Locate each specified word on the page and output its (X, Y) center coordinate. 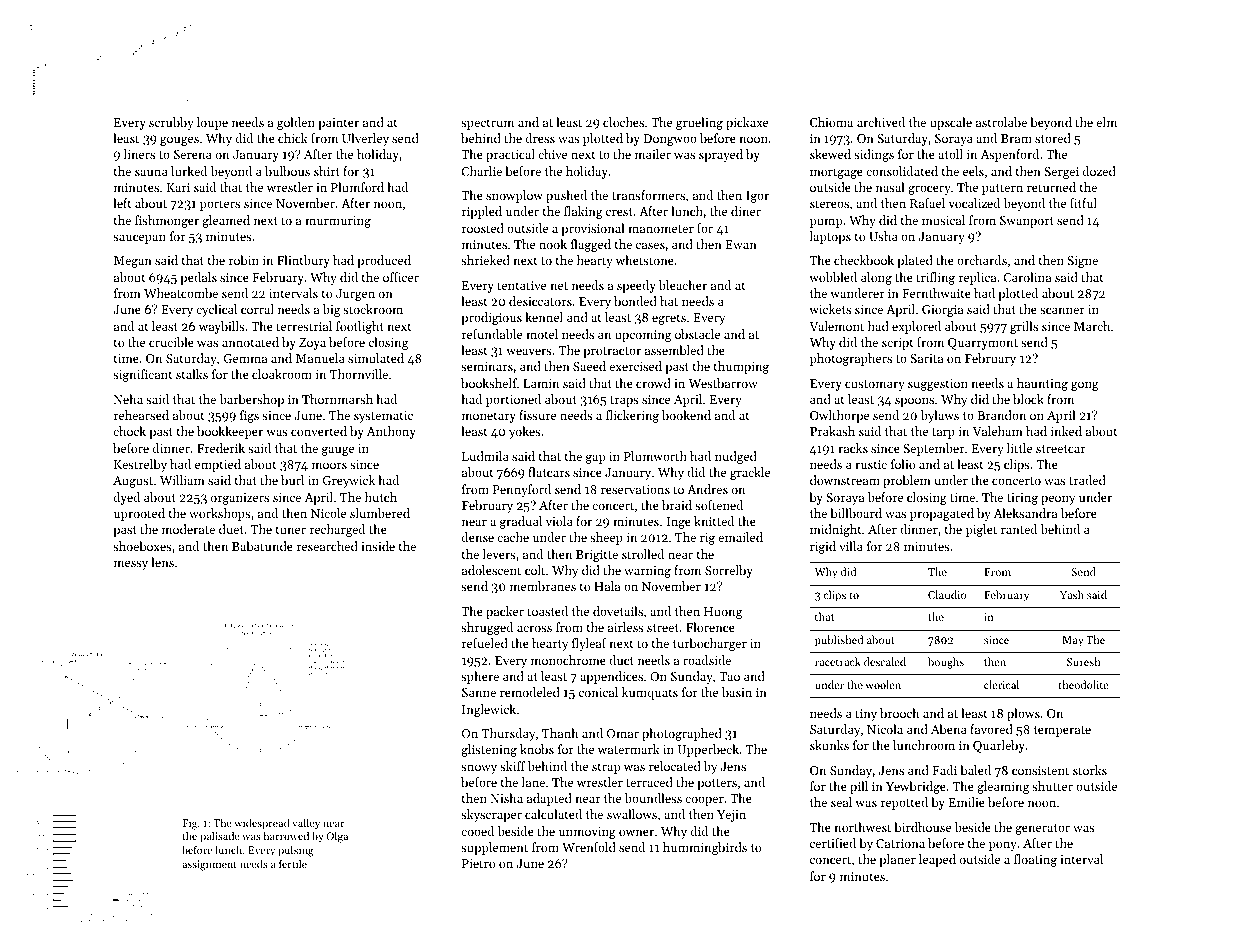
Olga (337, 837)
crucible (171, 342)
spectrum (487, 124)
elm (1106, 122)
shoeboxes (142, 546)
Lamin (541, 383)
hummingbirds (705, 848)
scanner (1062, 310)
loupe (212, 123)
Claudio (947, 594)
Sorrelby (729, 571)
